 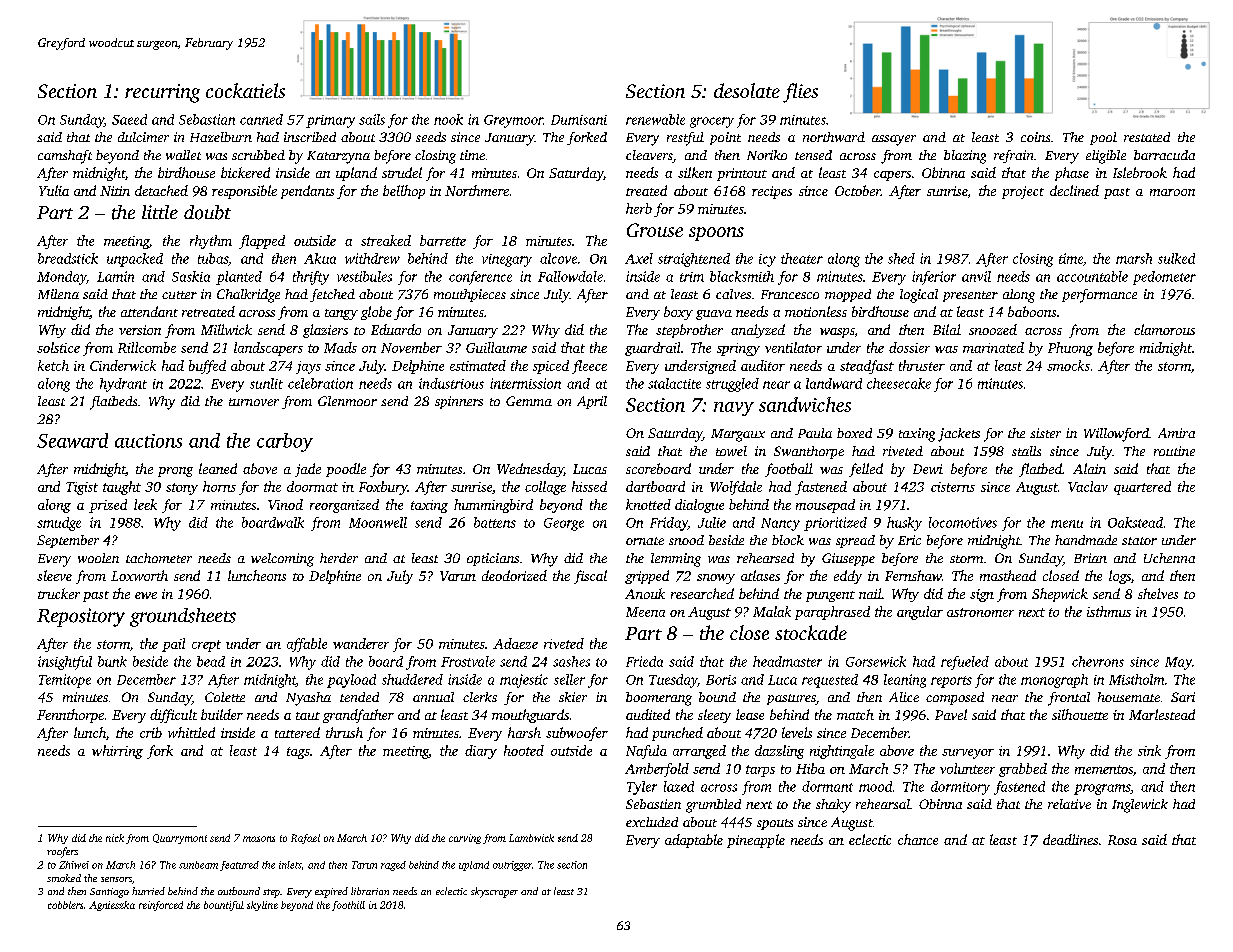 I want to click on mopped, so click(x=848, y=295).
